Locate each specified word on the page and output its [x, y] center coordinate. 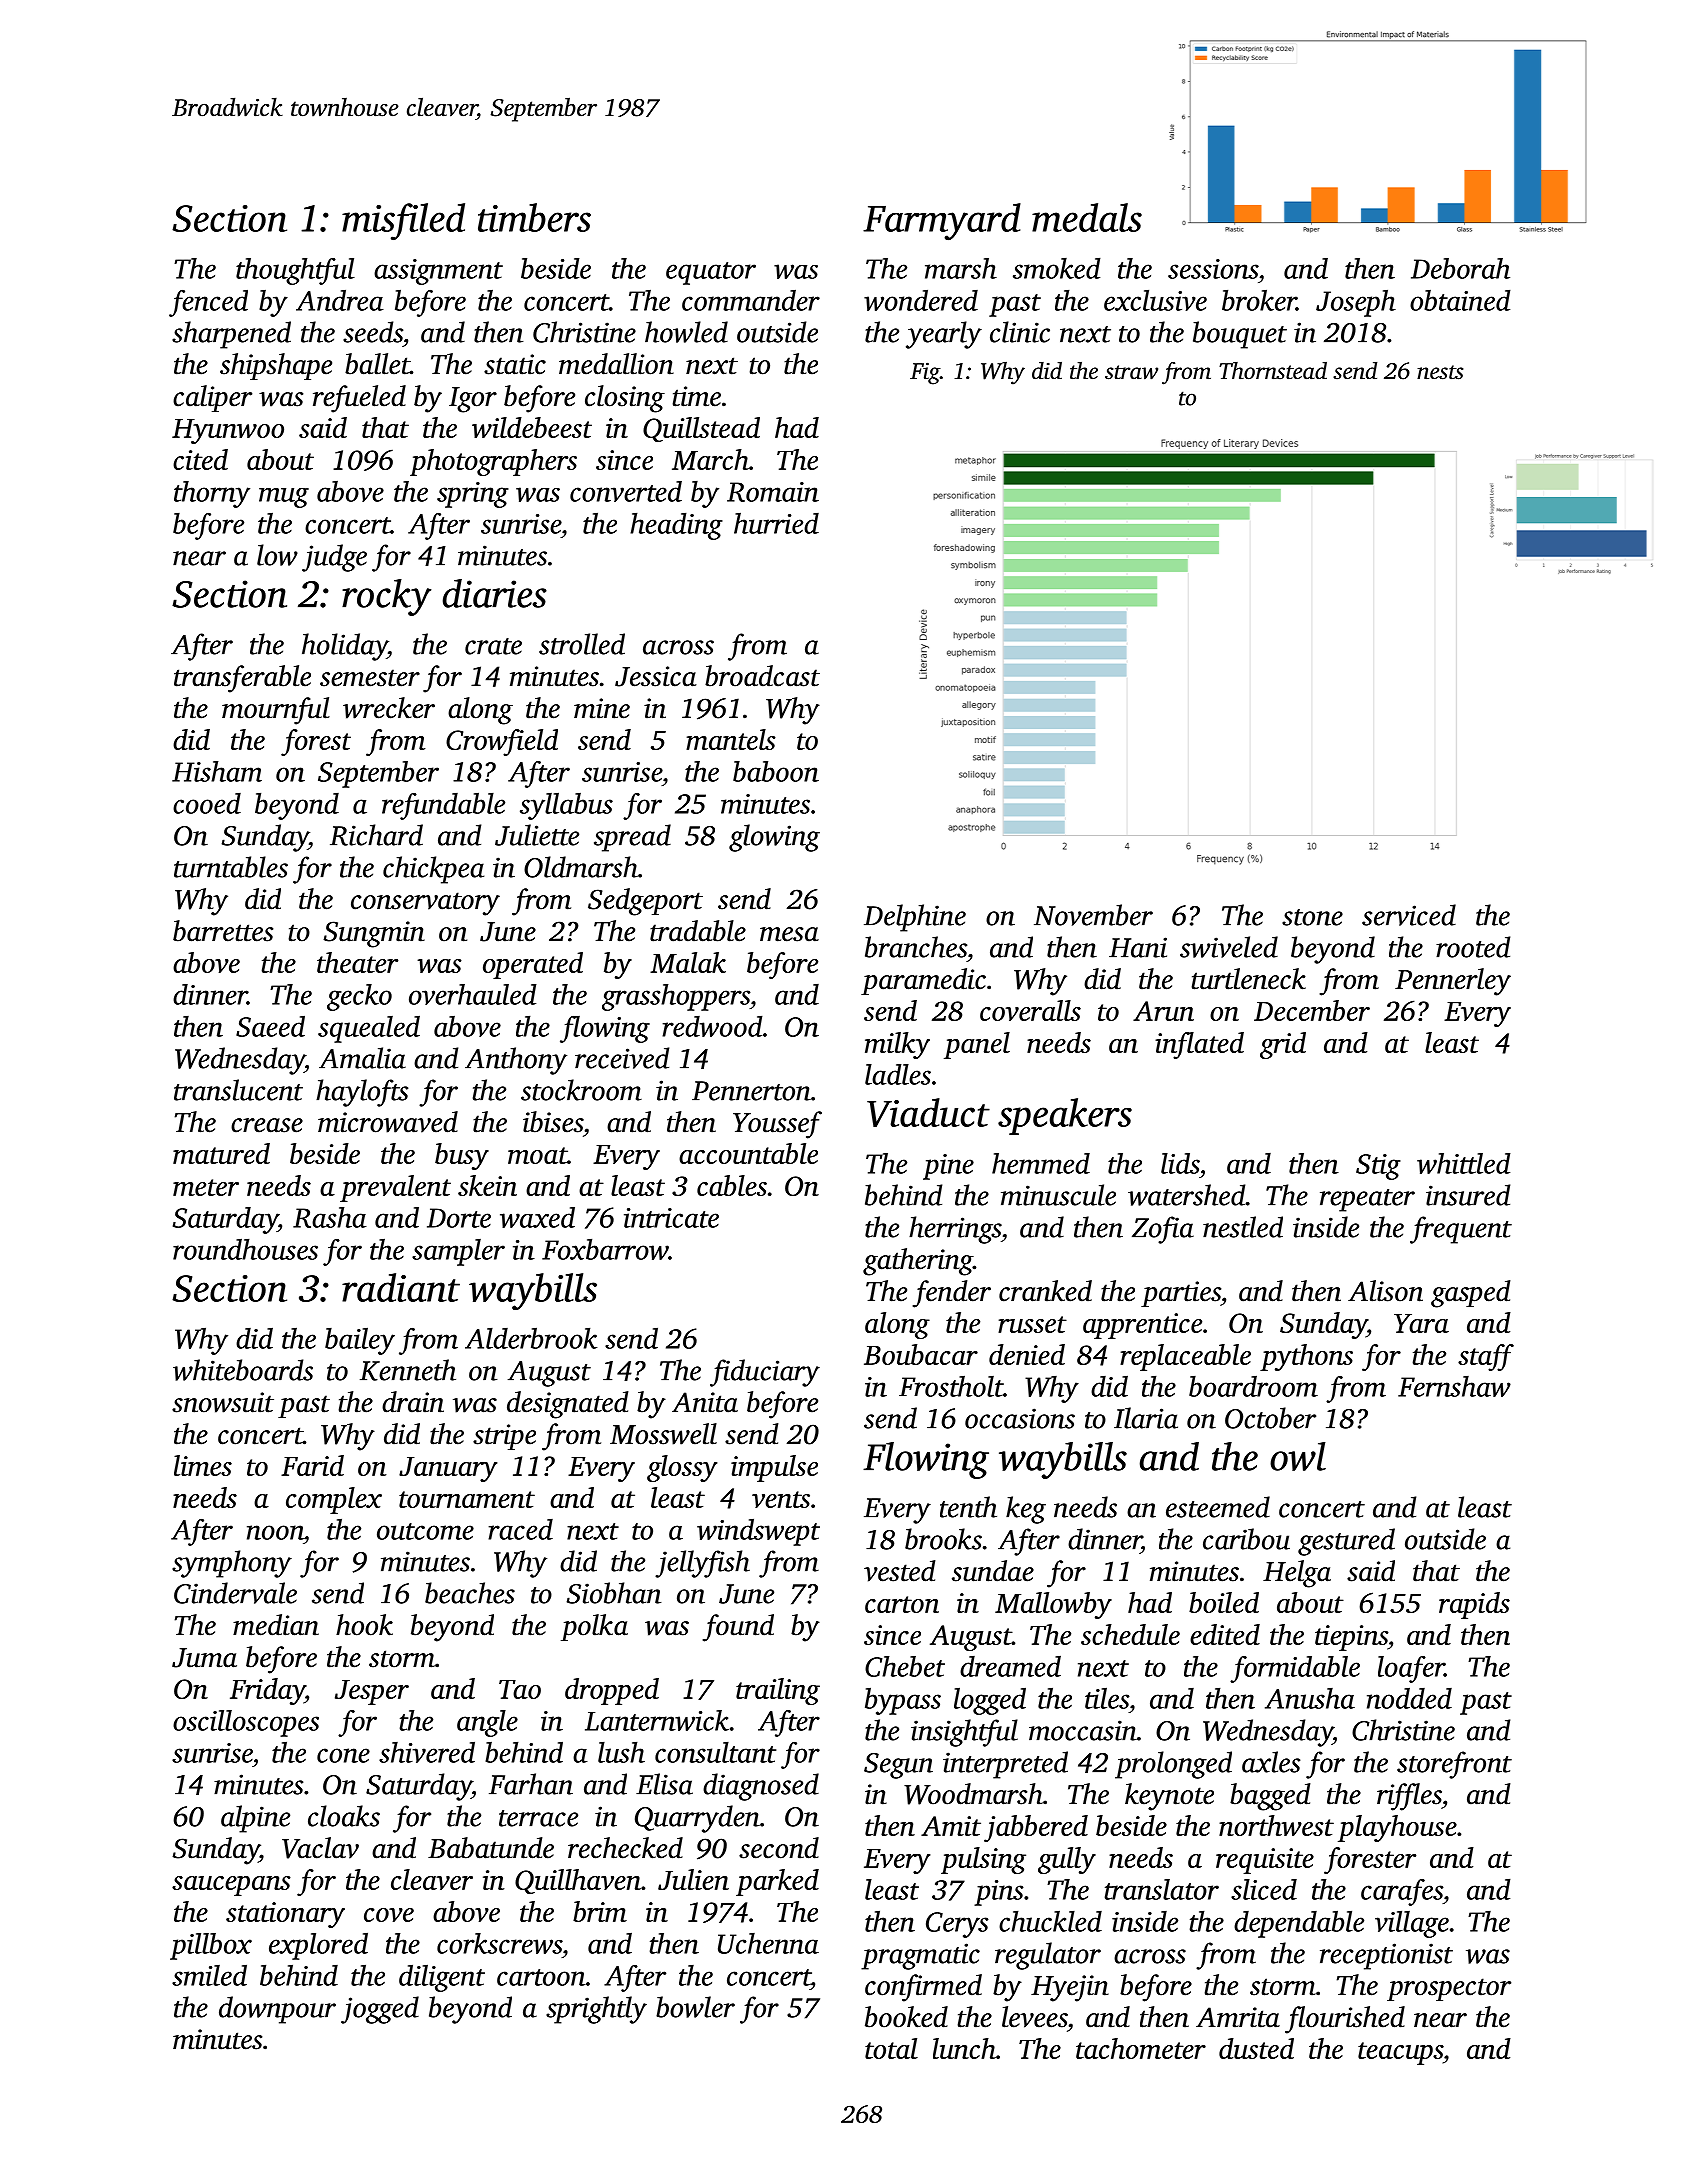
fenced [208, 303]
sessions [1213, 269]
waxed [537, 1217]
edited [1225, 1634]
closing [625, 399]
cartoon [541, 1977]
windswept [758, 1532]
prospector [1449, 1989]
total [891, 2048]
